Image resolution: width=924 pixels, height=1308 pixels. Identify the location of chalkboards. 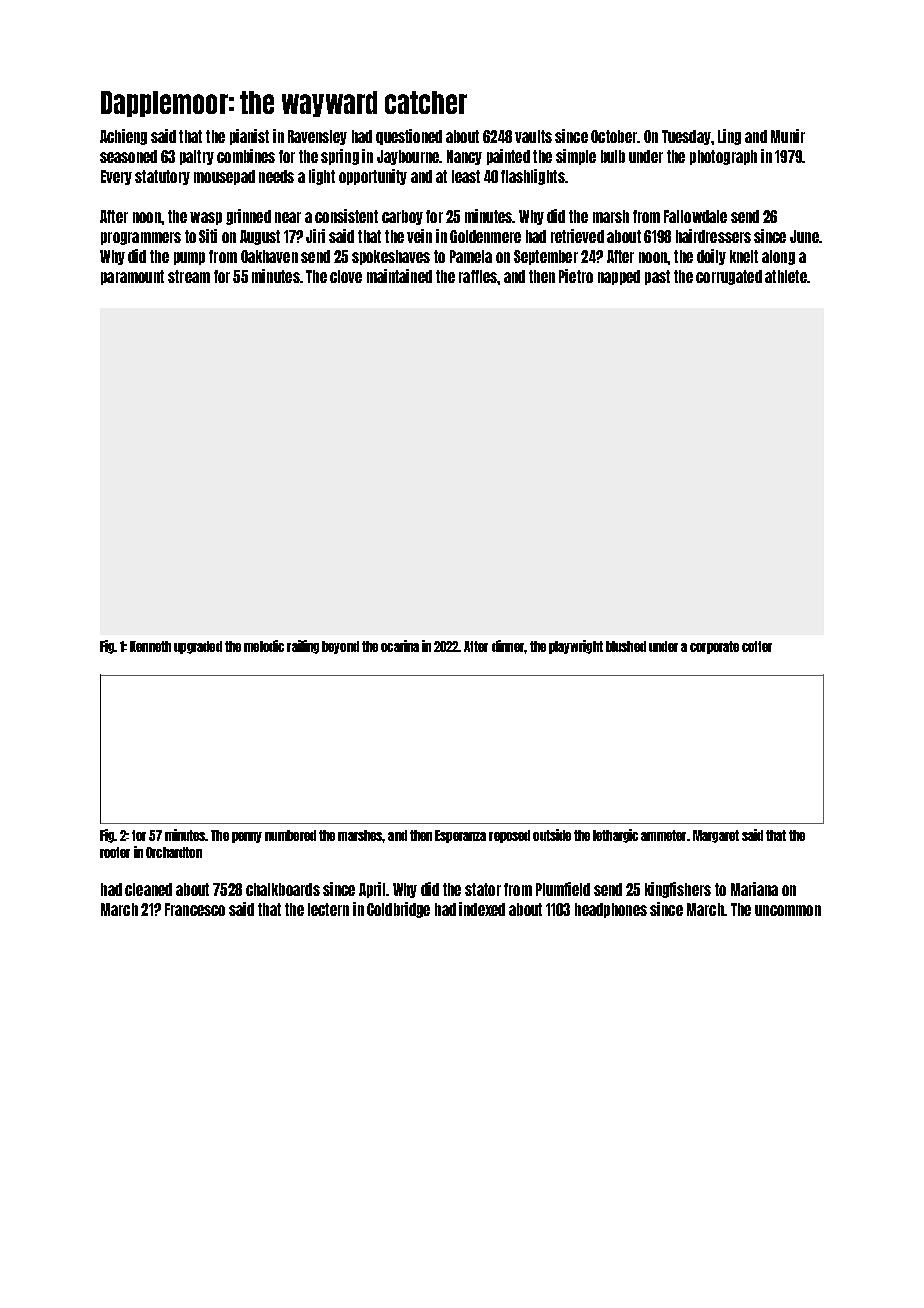
(283, 889).
